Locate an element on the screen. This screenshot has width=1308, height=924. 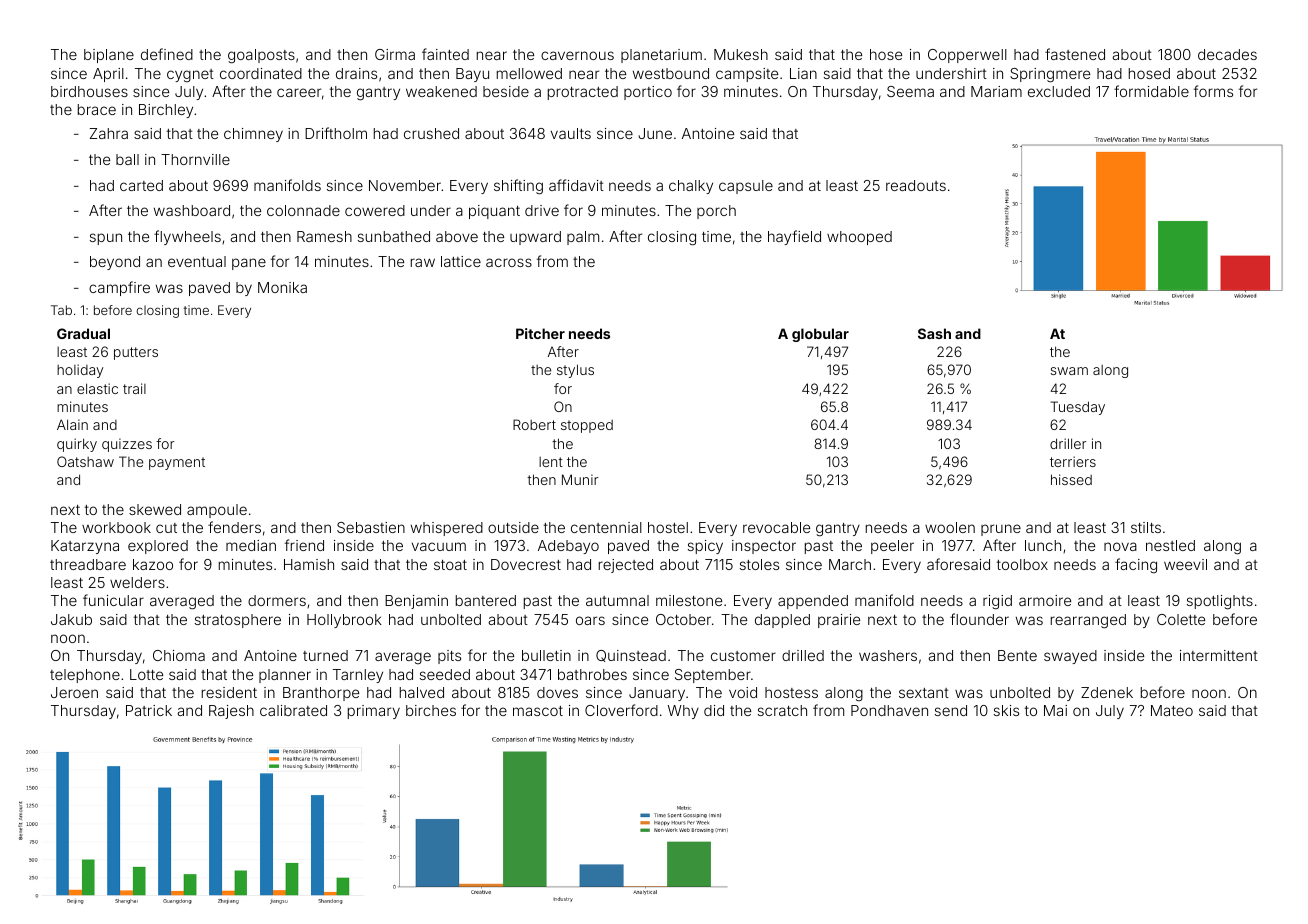
cavernous is located at coordinates (577, 55).
